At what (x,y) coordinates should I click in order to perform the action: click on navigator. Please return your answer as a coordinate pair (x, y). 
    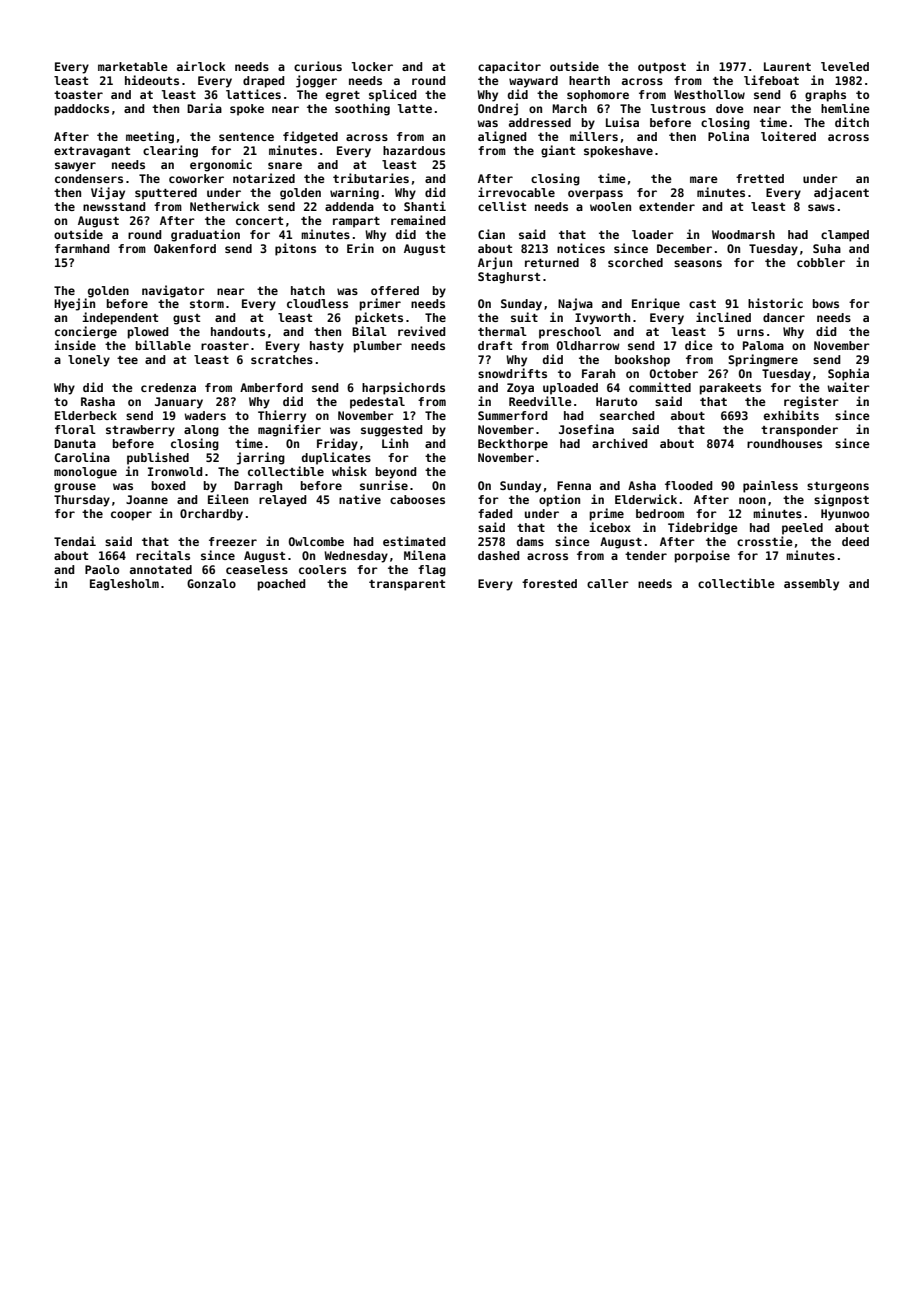
    Looking at the image, I should click on (173, 291).
